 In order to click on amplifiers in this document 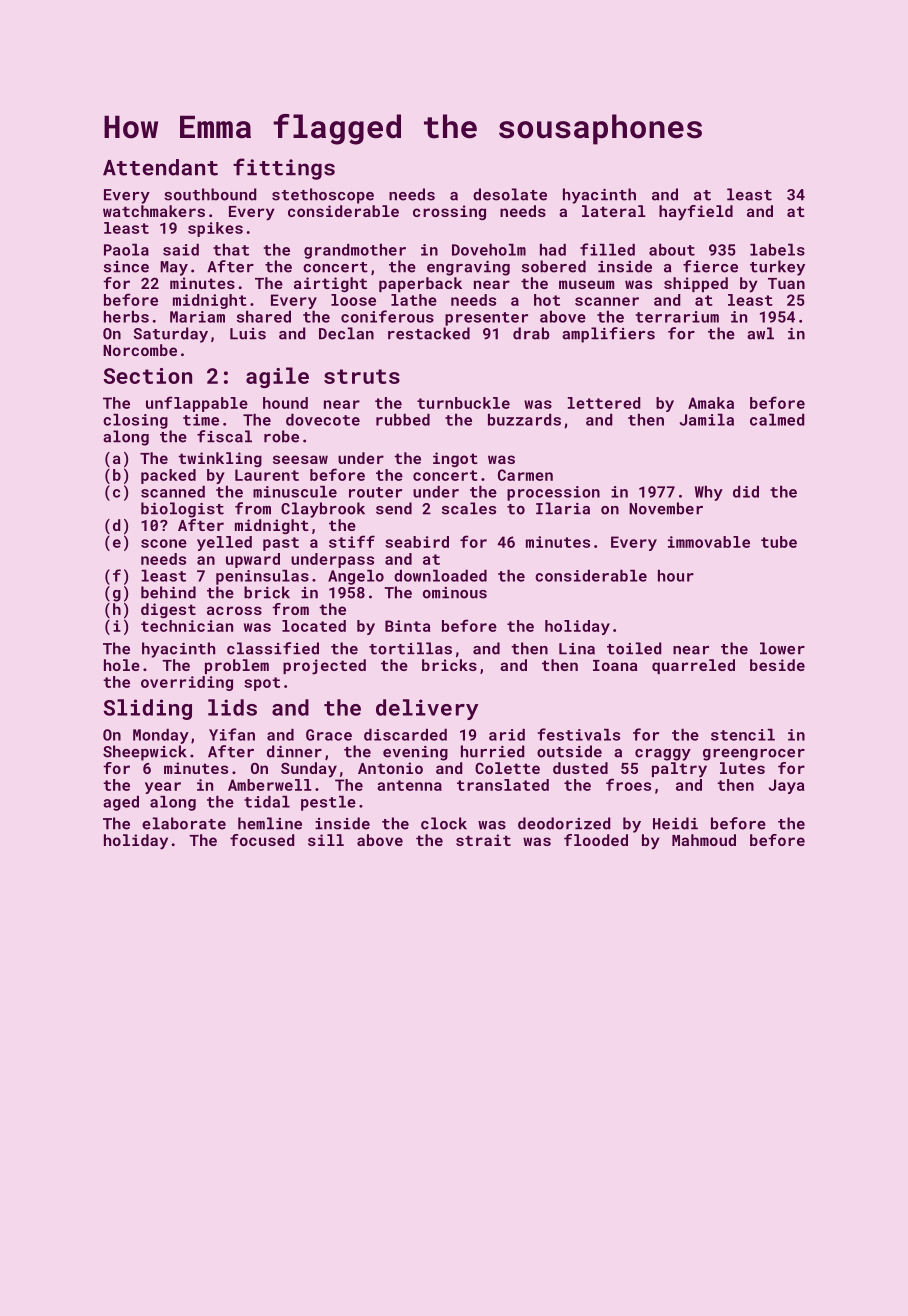, I will do `click(608, 335)`.
